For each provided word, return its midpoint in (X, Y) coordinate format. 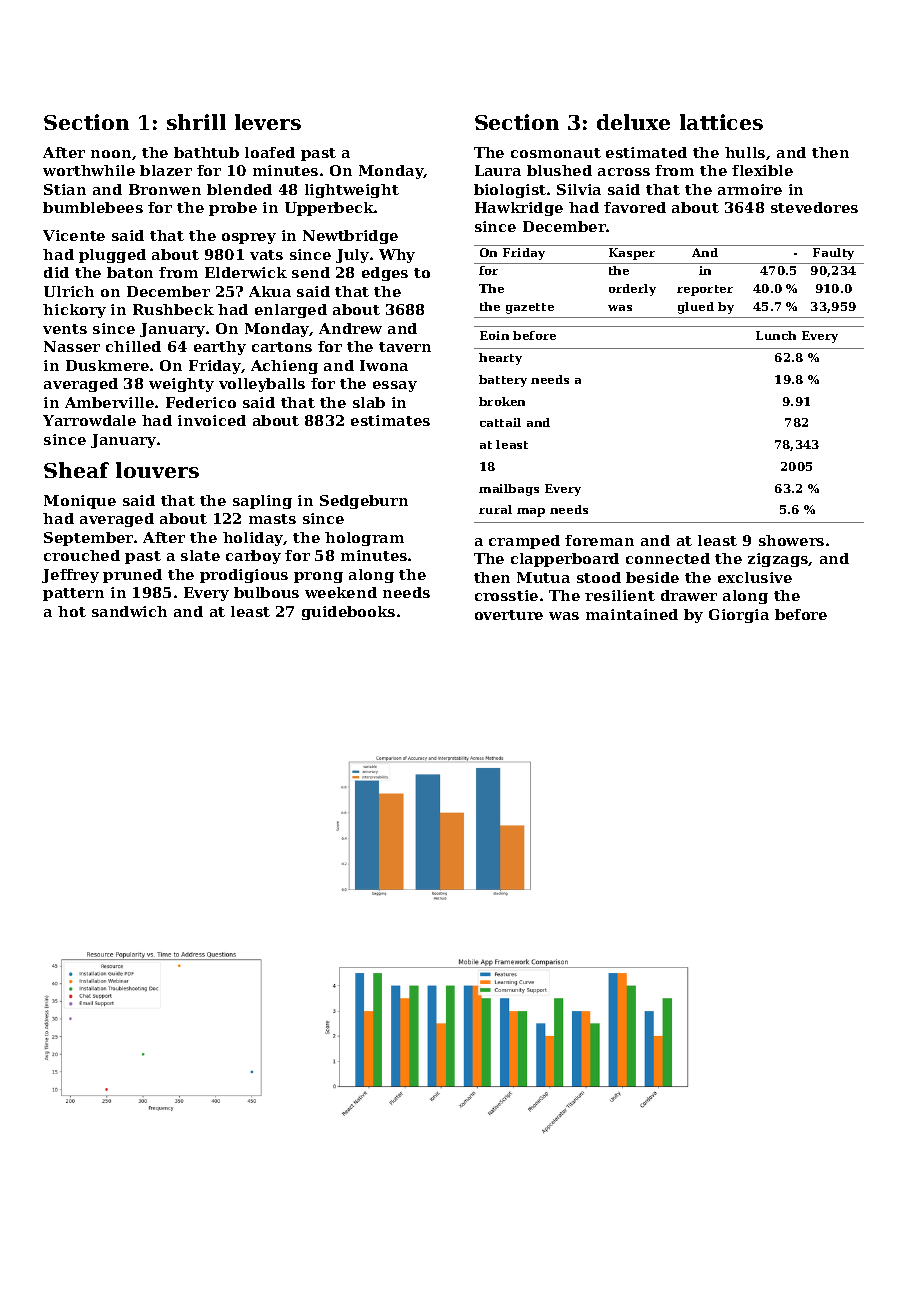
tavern (405, 347)
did (56, 272)
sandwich (129, 611)
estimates (390, 420)
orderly (632, 290)
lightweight (352, 191)
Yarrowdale (89, 420)
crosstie (506, 595)
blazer (166, 170)
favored (635, 207)
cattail (500, 422)
